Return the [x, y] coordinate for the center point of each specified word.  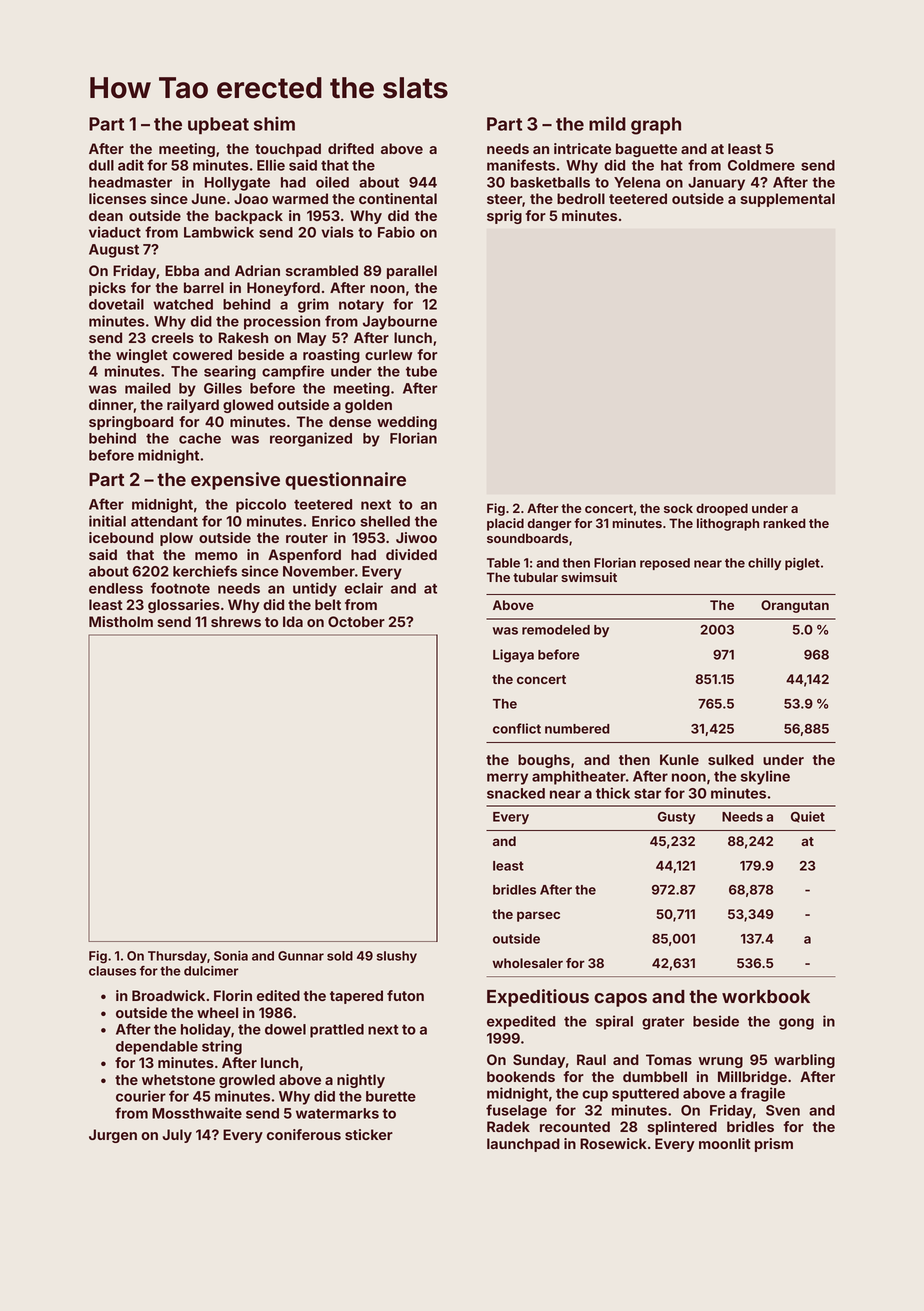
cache [200, 438]
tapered [356, 997]
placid [505, 524]
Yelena [637, 182]
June [208, 198]
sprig [504, 217]
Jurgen [113, 1136]
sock [678, 508]
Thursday [177, 957]
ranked [784, 523]
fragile [762, 1094]
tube [421, 371]
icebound [121, 537]
